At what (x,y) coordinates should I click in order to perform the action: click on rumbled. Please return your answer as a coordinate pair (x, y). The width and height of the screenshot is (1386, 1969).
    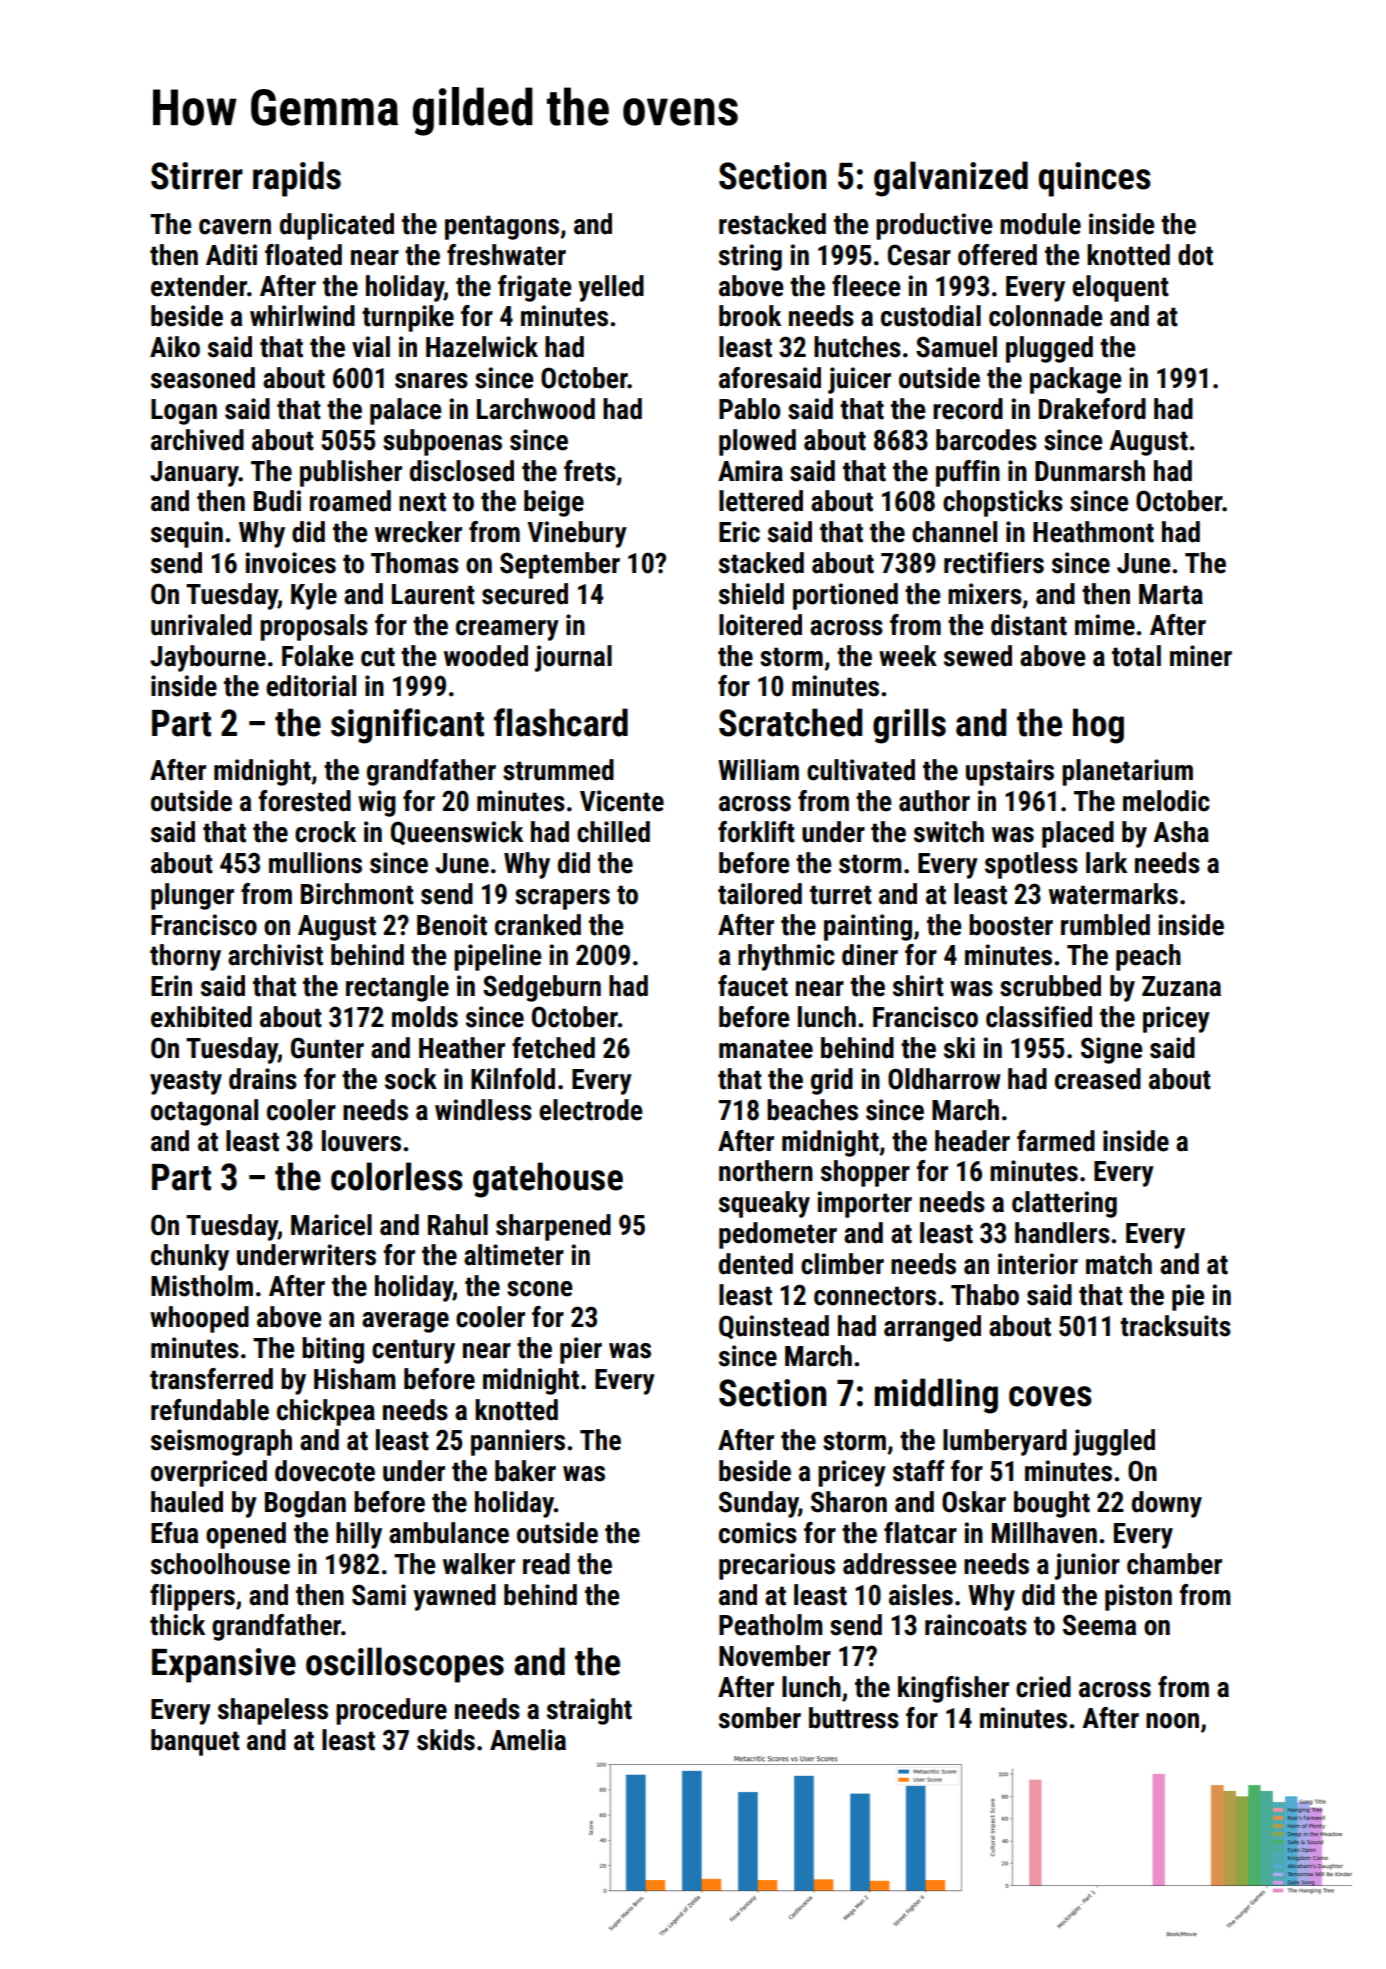
    Looking at the image, I should click on (1105, 925).
